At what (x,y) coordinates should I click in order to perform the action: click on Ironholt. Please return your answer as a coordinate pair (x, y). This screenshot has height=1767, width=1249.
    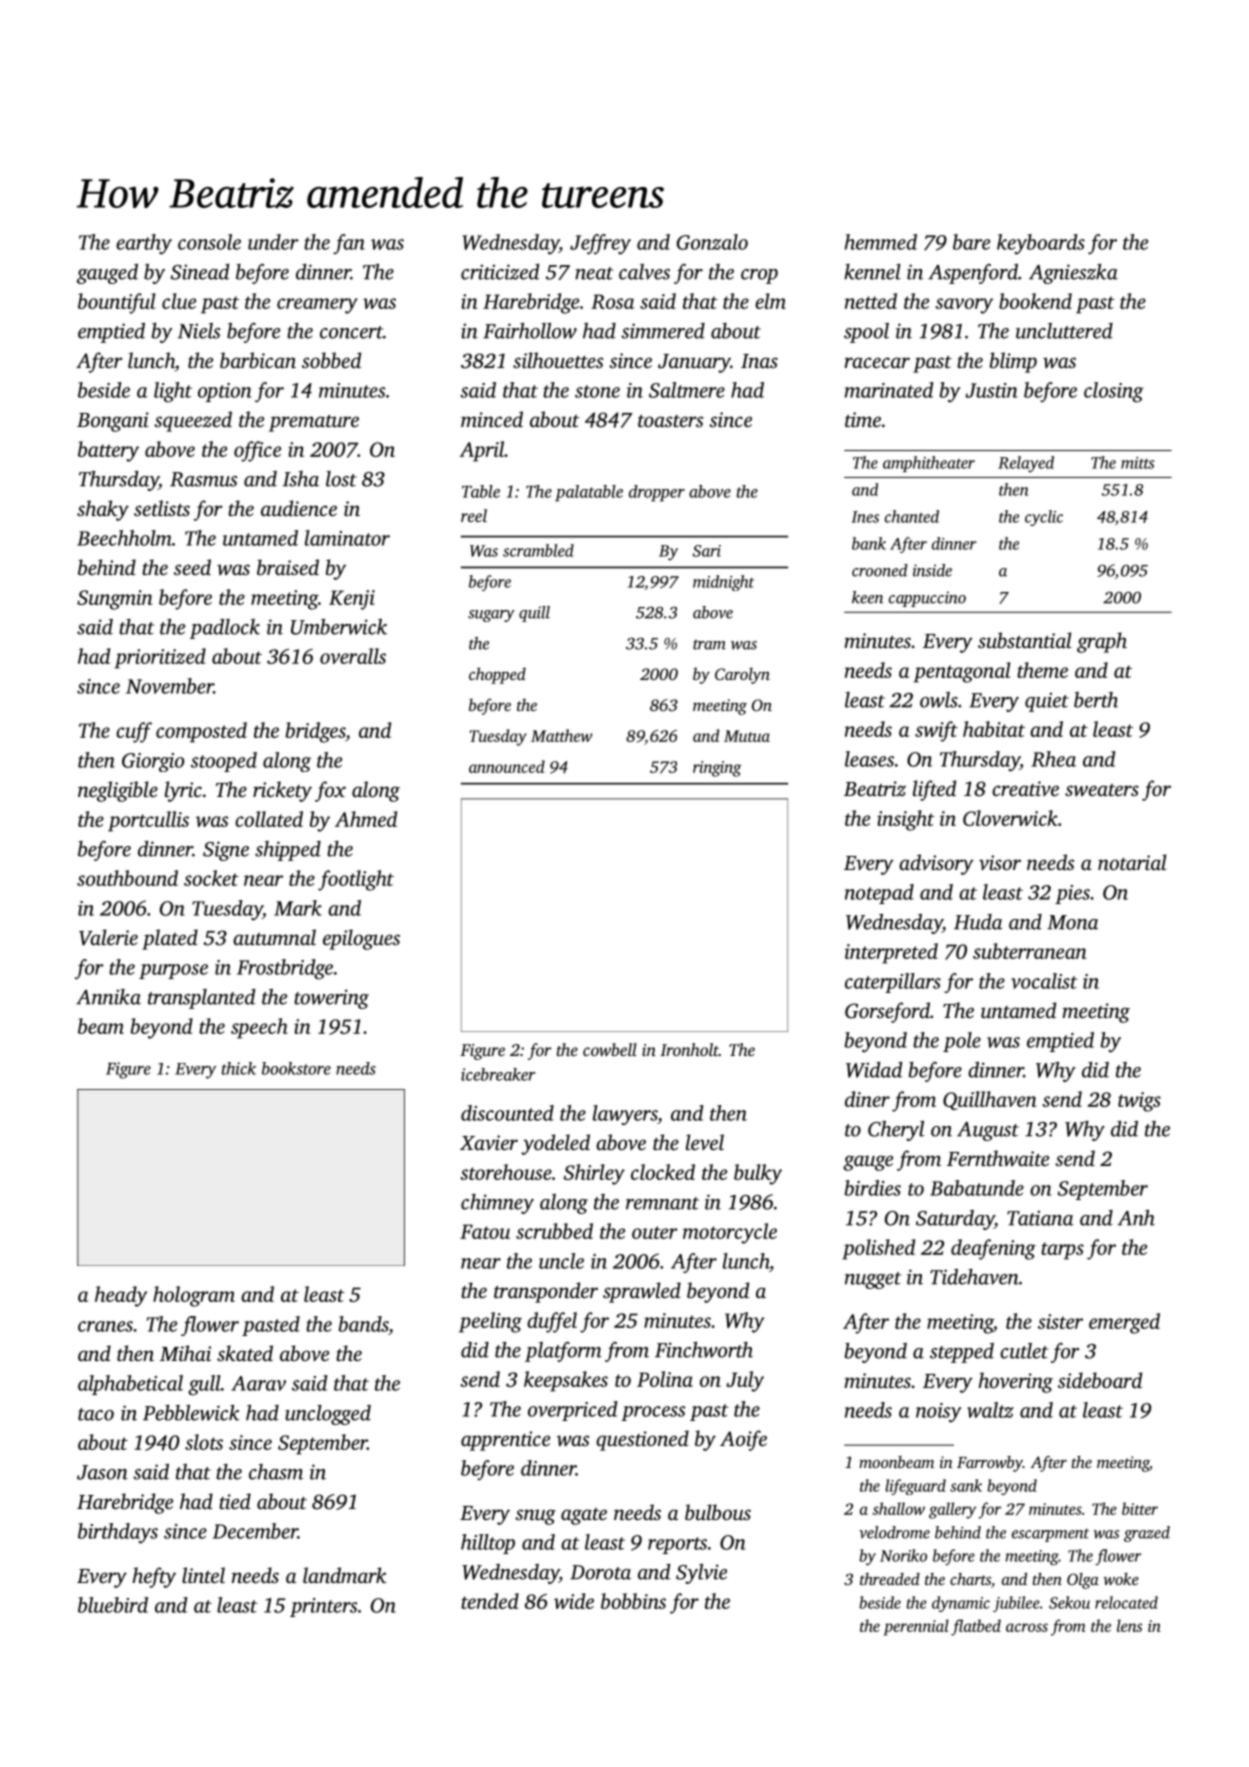
    Looking at the image, I should click on (689, 1049).
